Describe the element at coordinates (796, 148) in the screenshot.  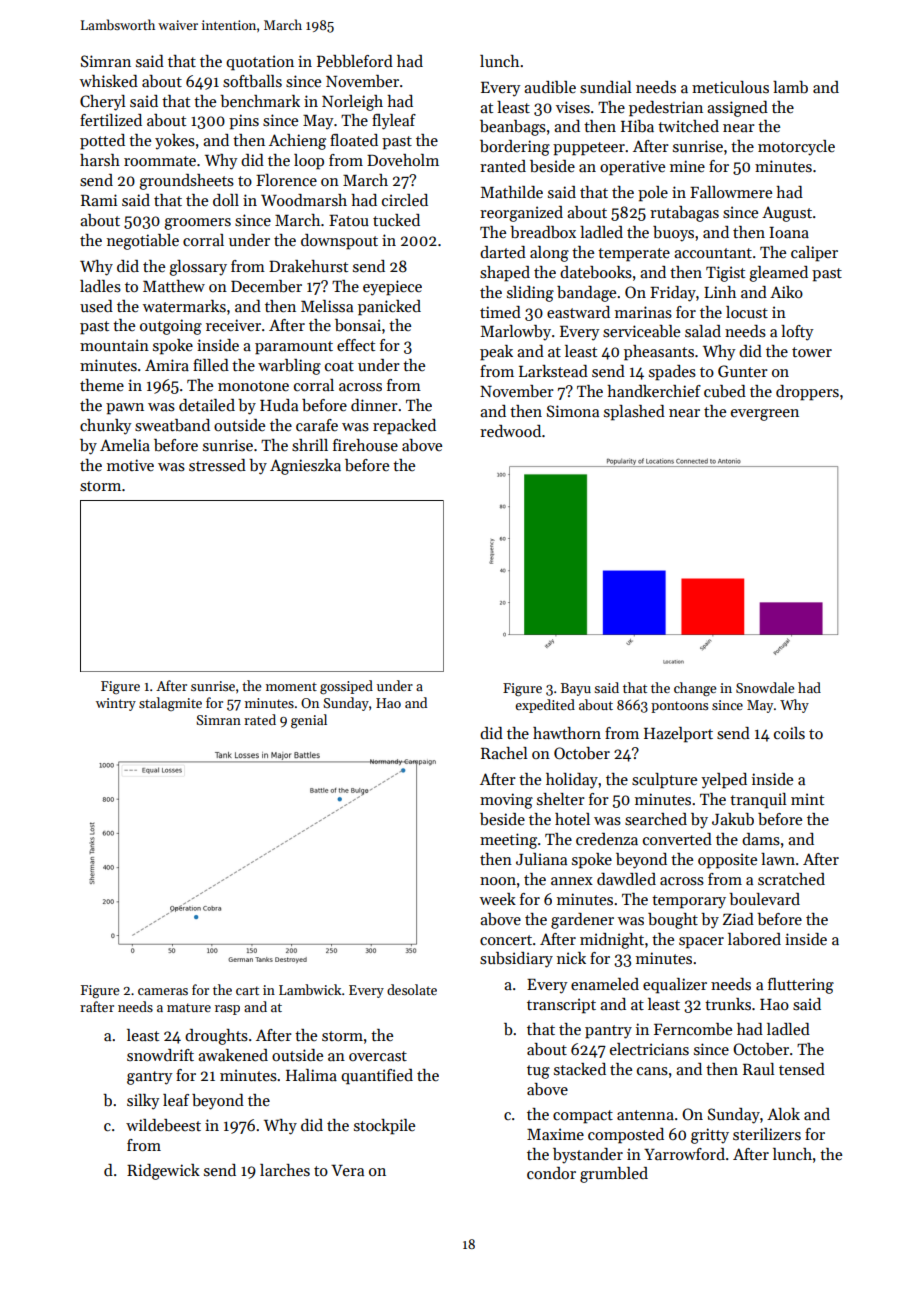
I see `motorcycle` at that location.
